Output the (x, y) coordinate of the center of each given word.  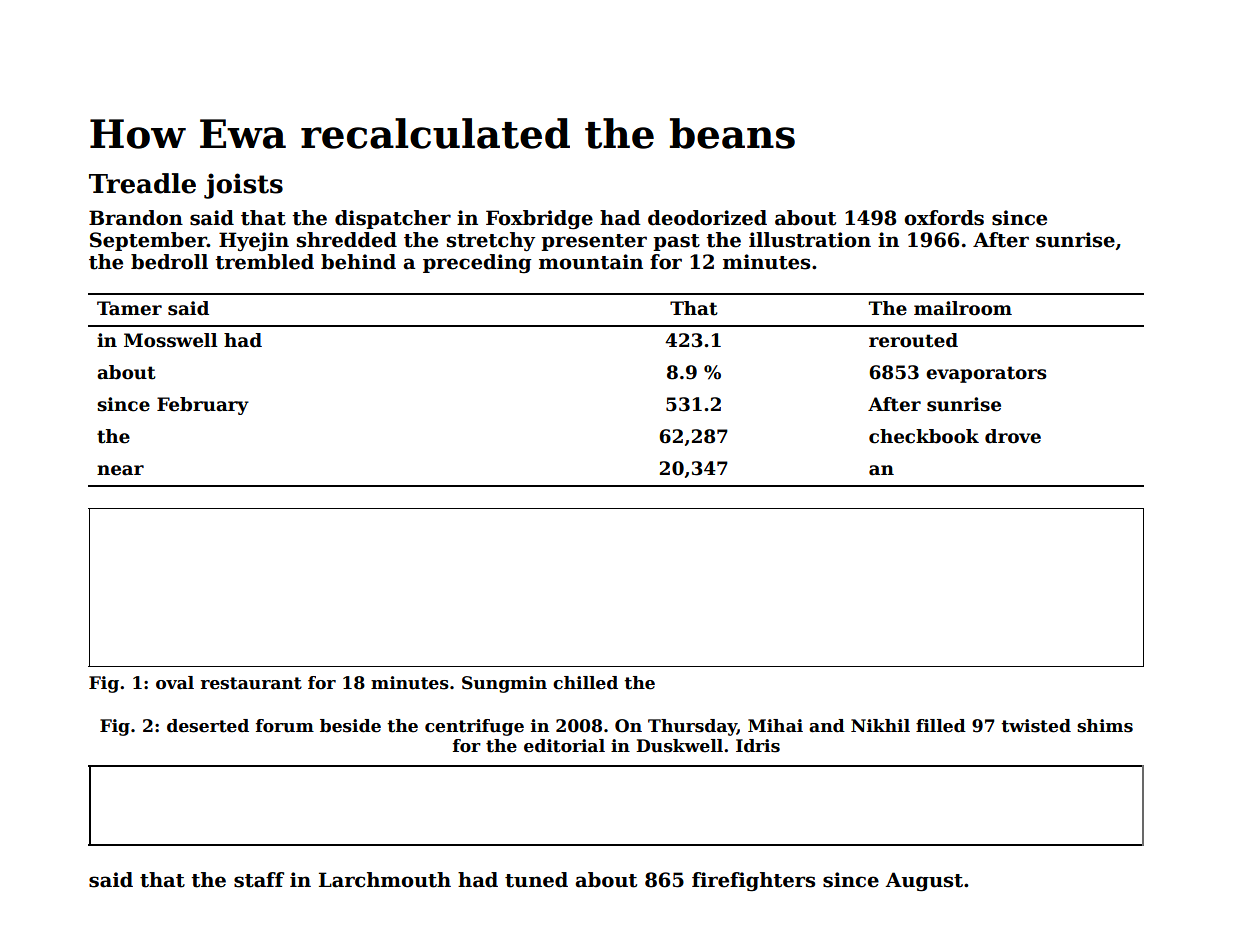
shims (1105, 726)
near (120, 470)
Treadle (142, 183)
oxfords (944, 218)
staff (259, 880)
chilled (585, 683)
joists (243, 186)
